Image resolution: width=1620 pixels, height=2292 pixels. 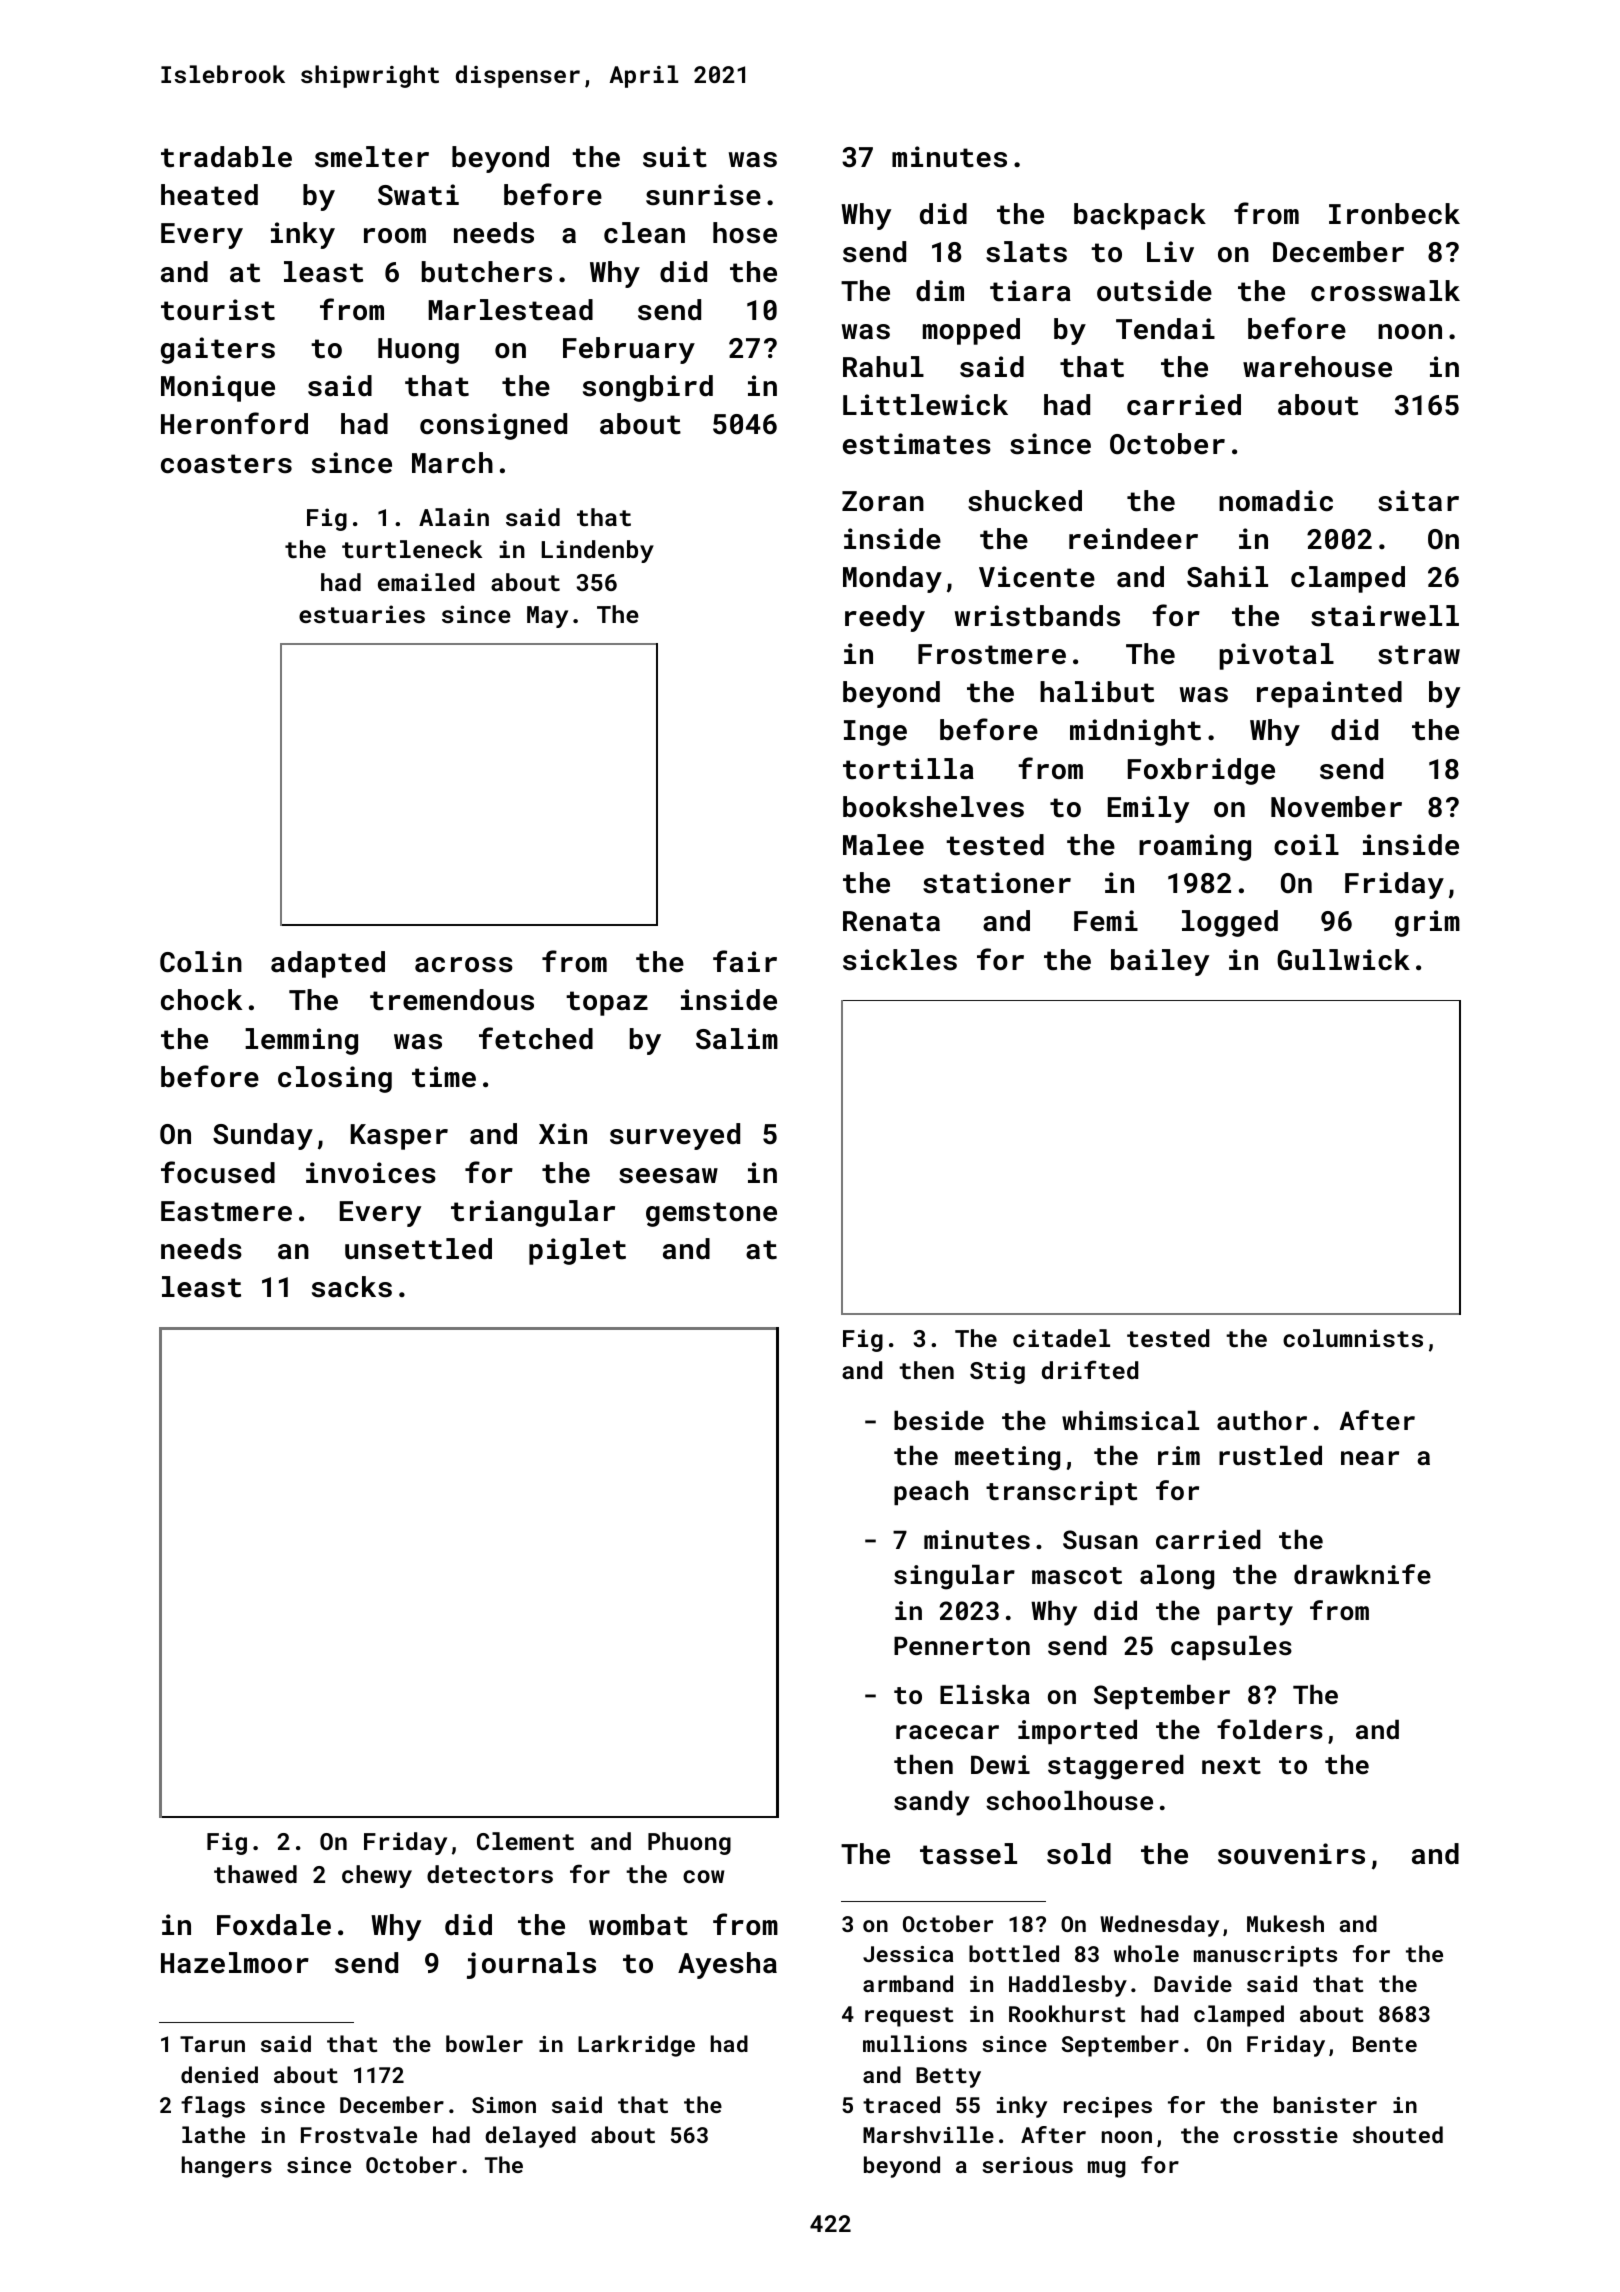 I want to click on backpack, so click(x=1140, y=216).
